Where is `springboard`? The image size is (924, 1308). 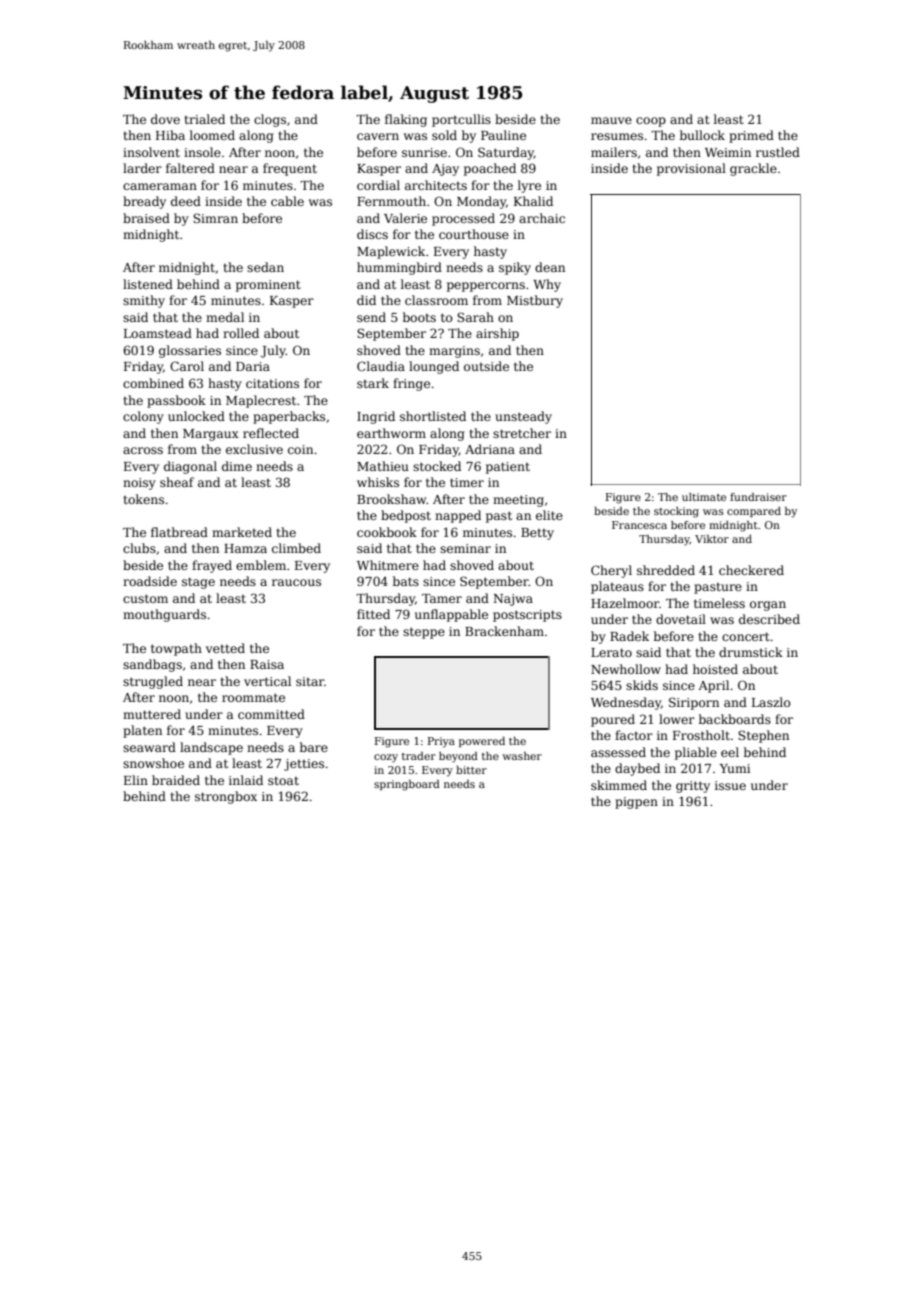
springboard is located at coordinates (407, 785).
